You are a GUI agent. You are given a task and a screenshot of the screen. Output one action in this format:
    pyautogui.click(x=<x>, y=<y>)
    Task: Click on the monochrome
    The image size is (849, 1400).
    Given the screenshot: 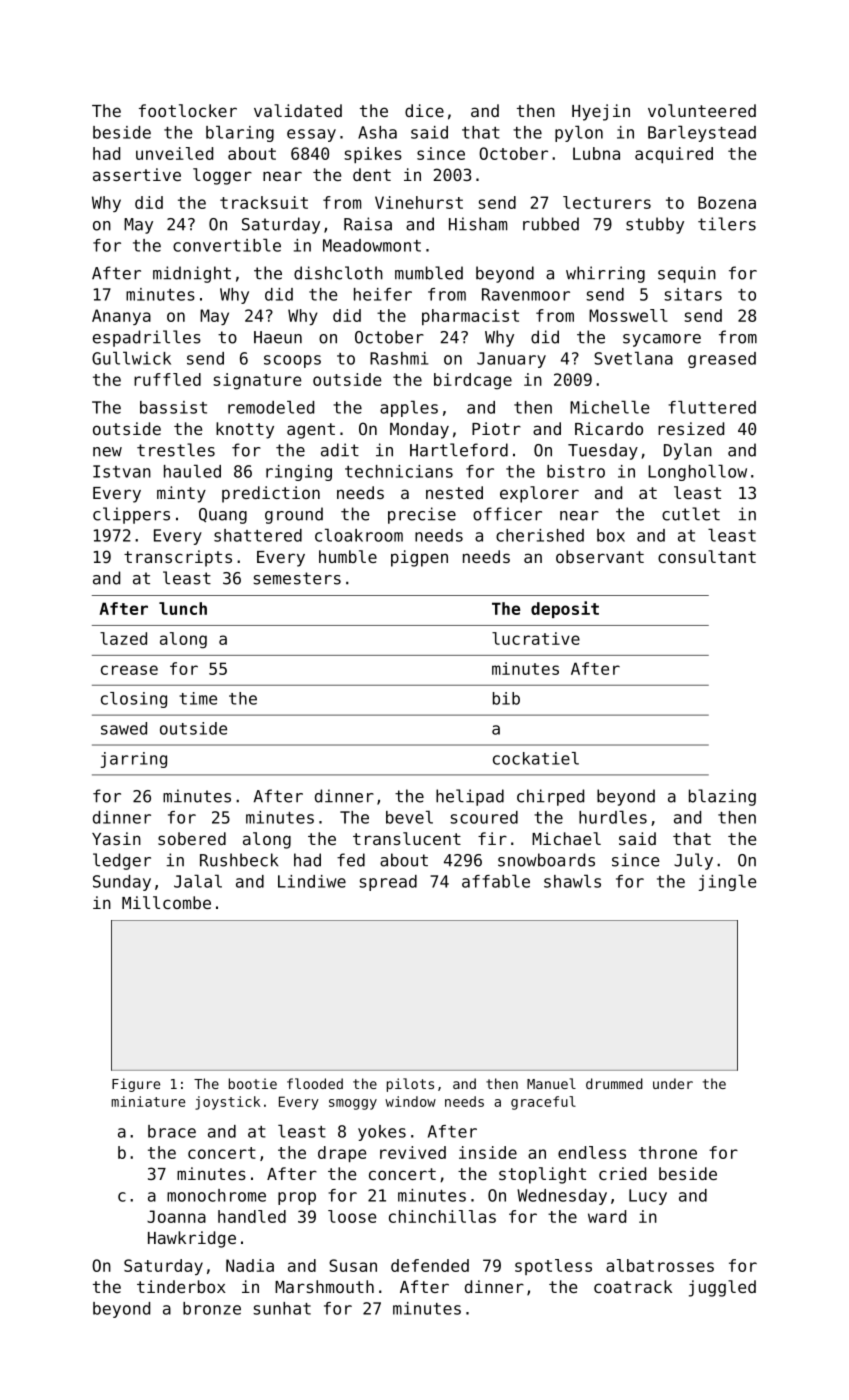 What is the action you would take?
    pyautogui.click(x=216, y=1195)
